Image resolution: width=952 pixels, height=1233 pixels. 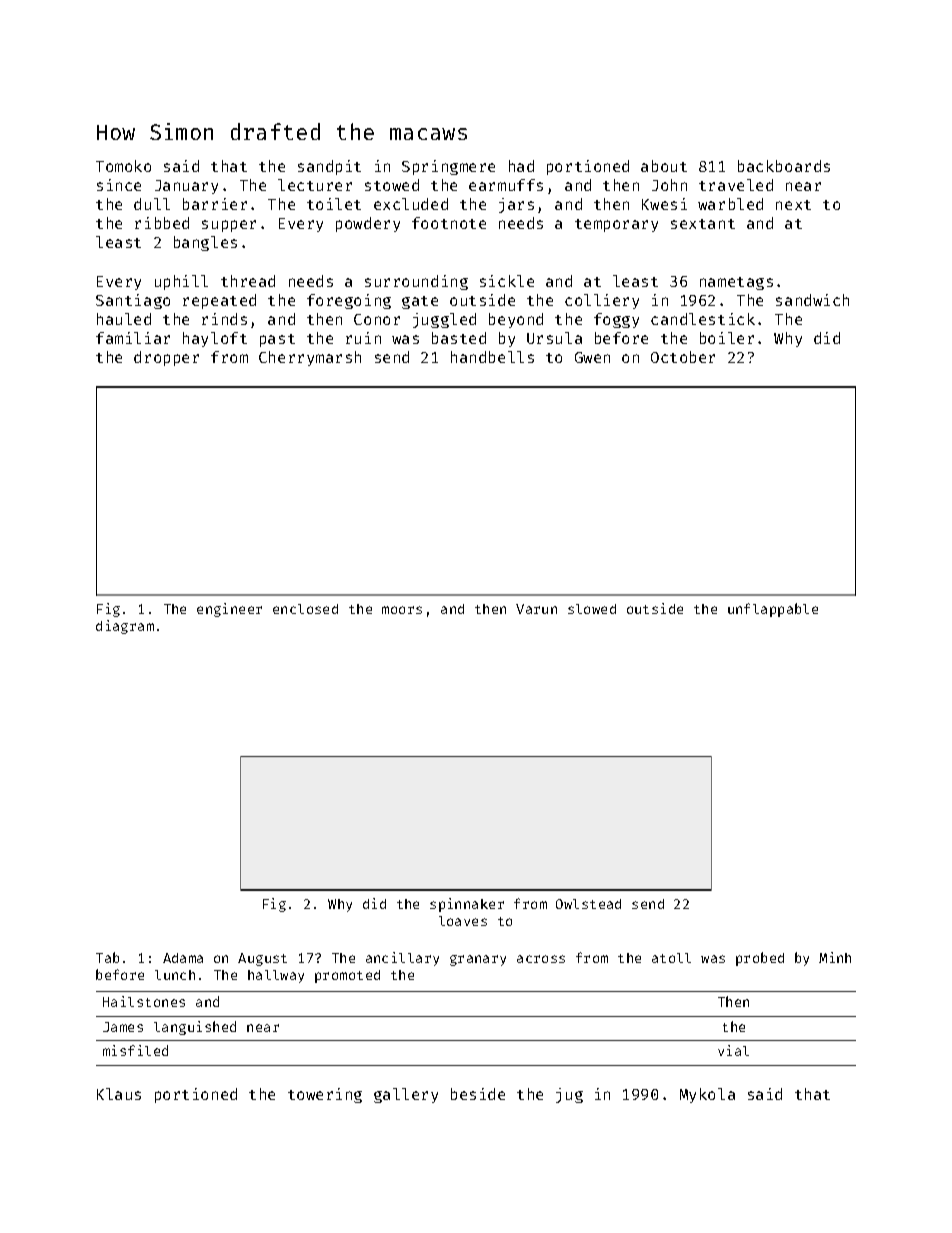 What do you see at coordinates (536, 609) in the document?
I see `Varun` at bounding box center [536, 609].
